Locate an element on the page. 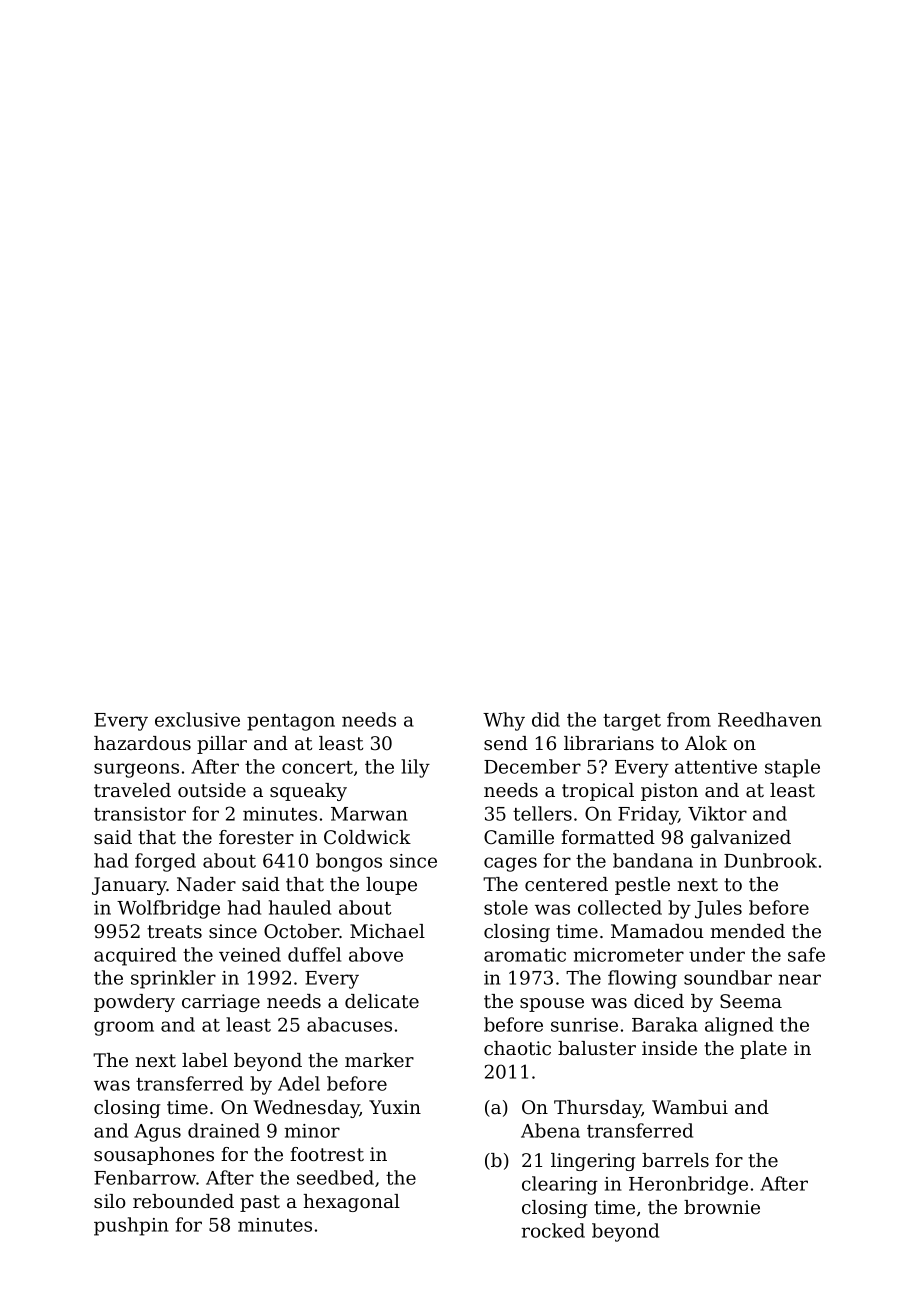 This document has height=1308, width=924. veined is located at coordinates (250, 954).
